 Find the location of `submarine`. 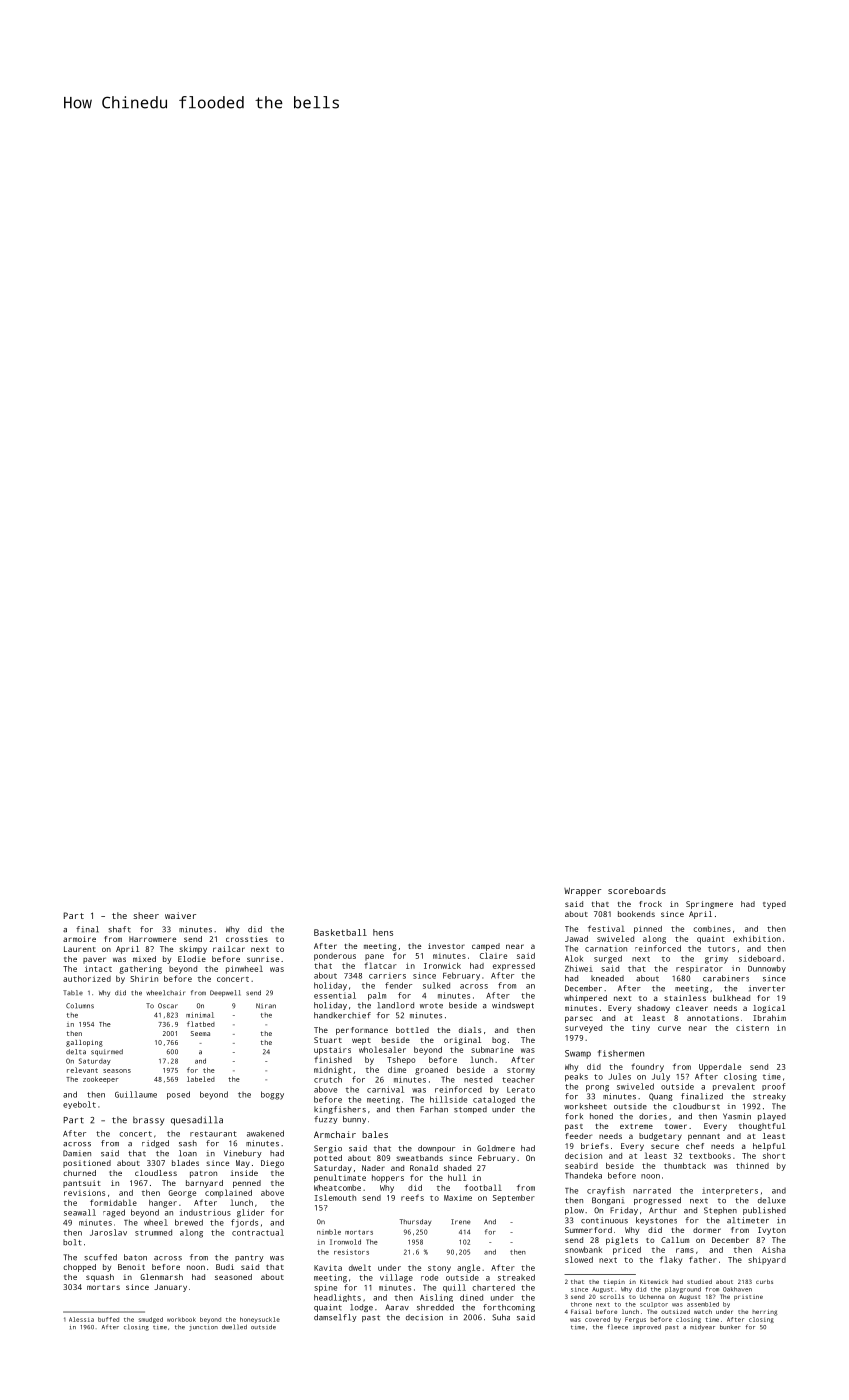

submarine is located at coordinates (492, 1050).
